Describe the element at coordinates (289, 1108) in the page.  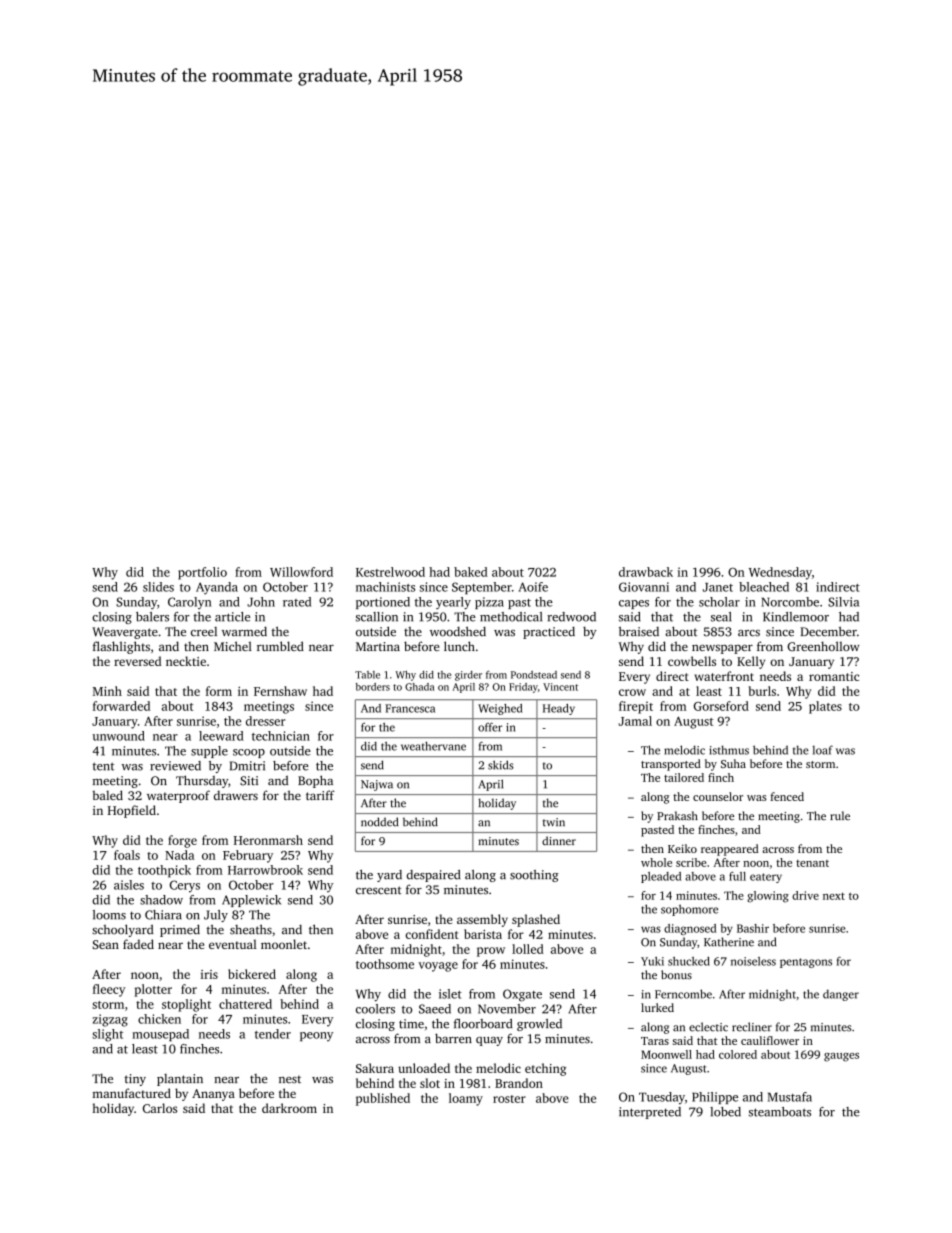
I see `darkroom` at that location.
